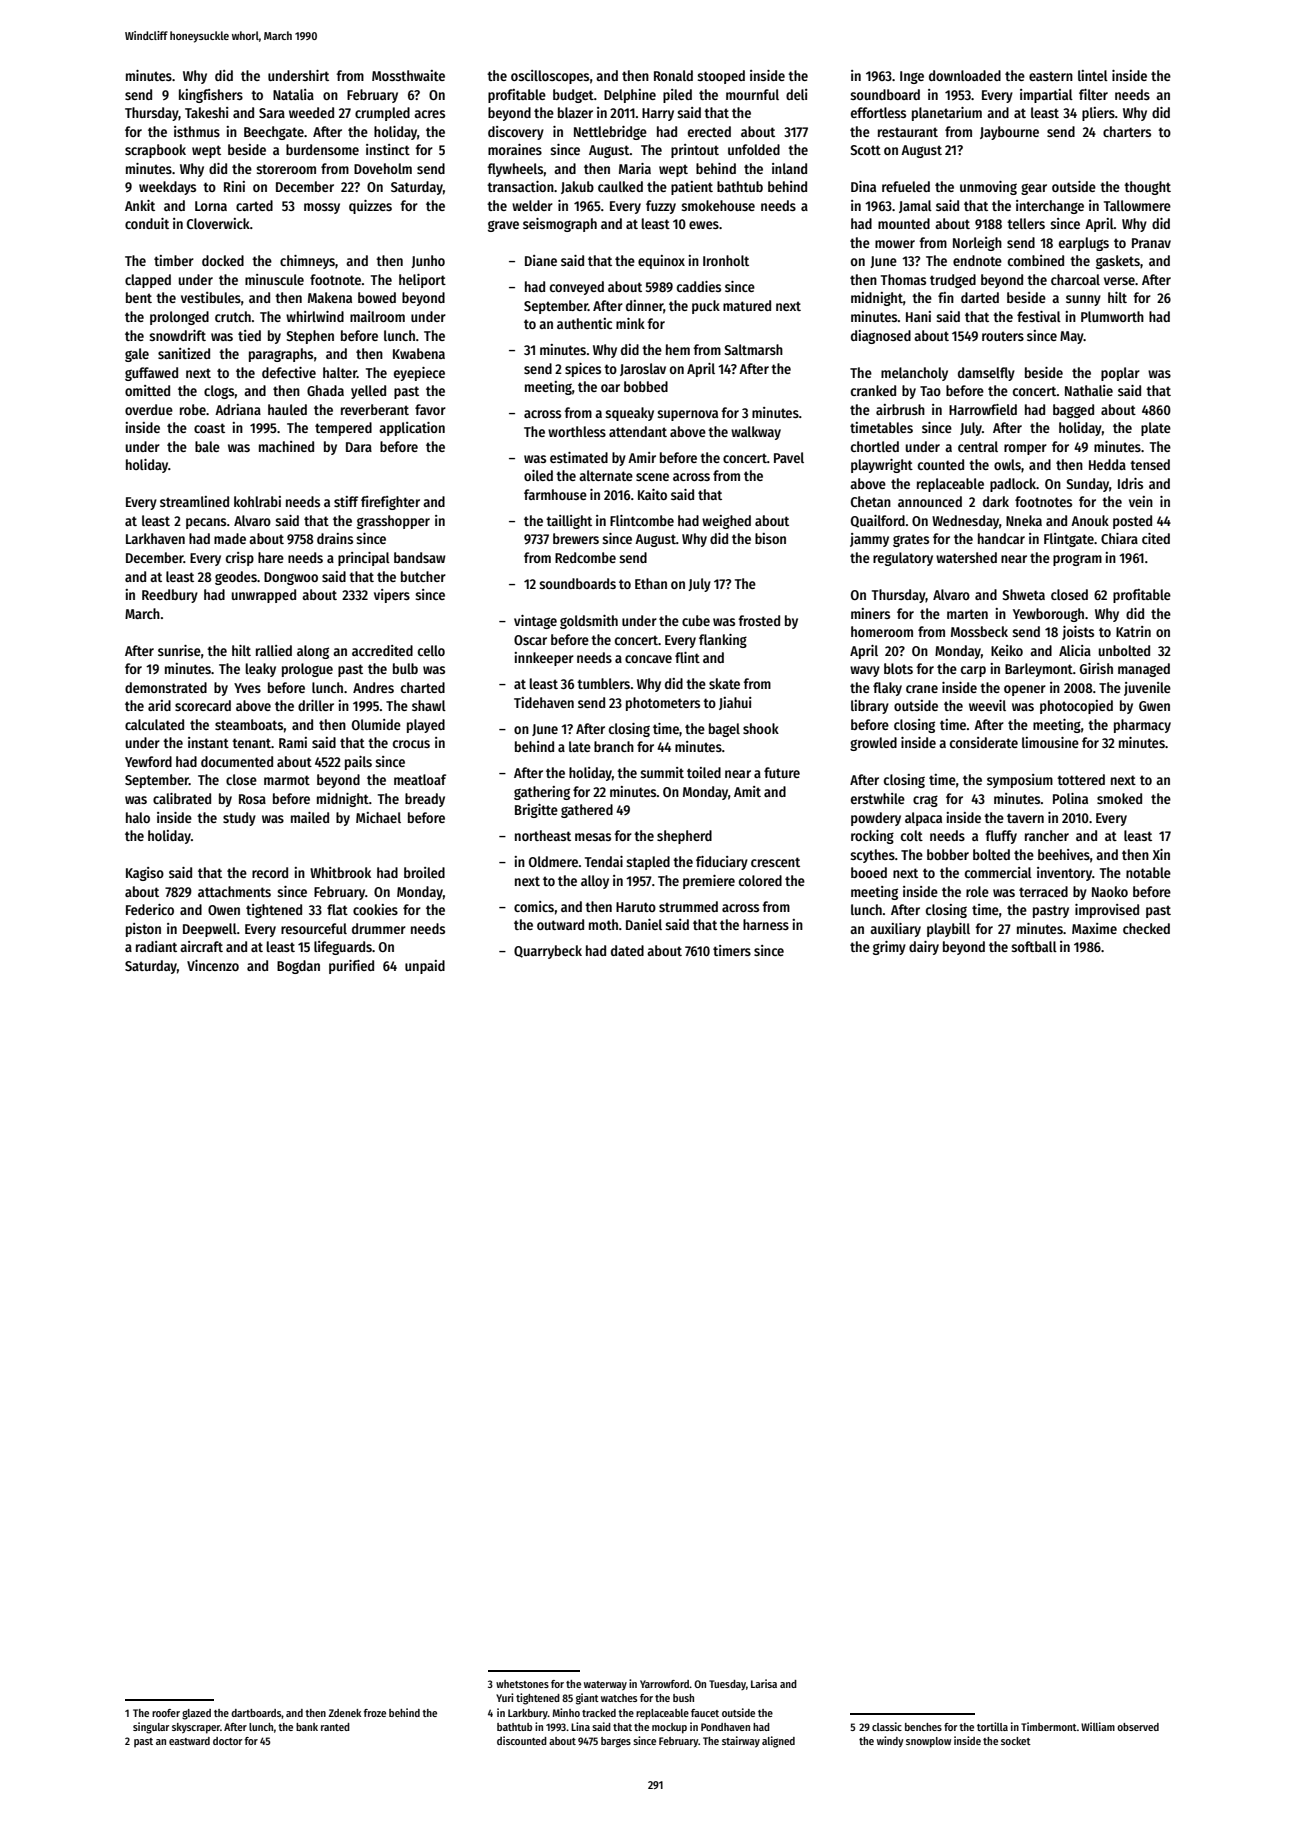 Image resolution: width=1296 pixels, height=1833 pixels. I want to click on dated, so click(627, 950).
